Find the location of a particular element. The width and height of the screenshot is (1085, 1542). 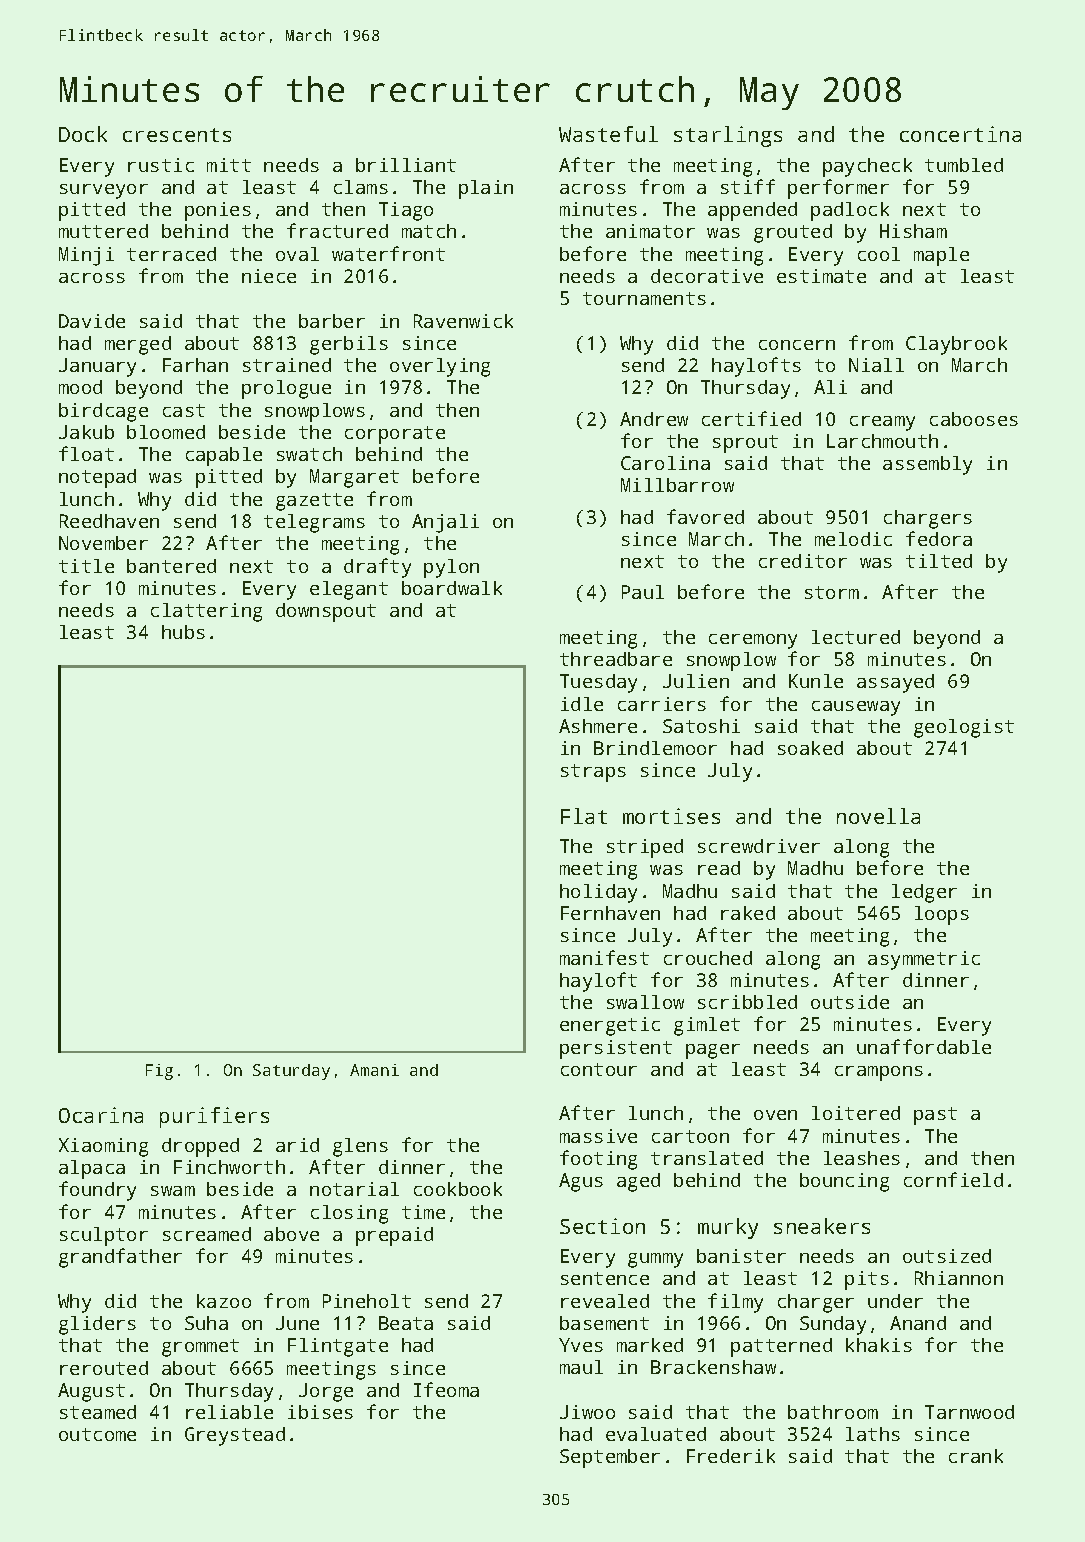

Paul is located at coordinates (643, 592).
